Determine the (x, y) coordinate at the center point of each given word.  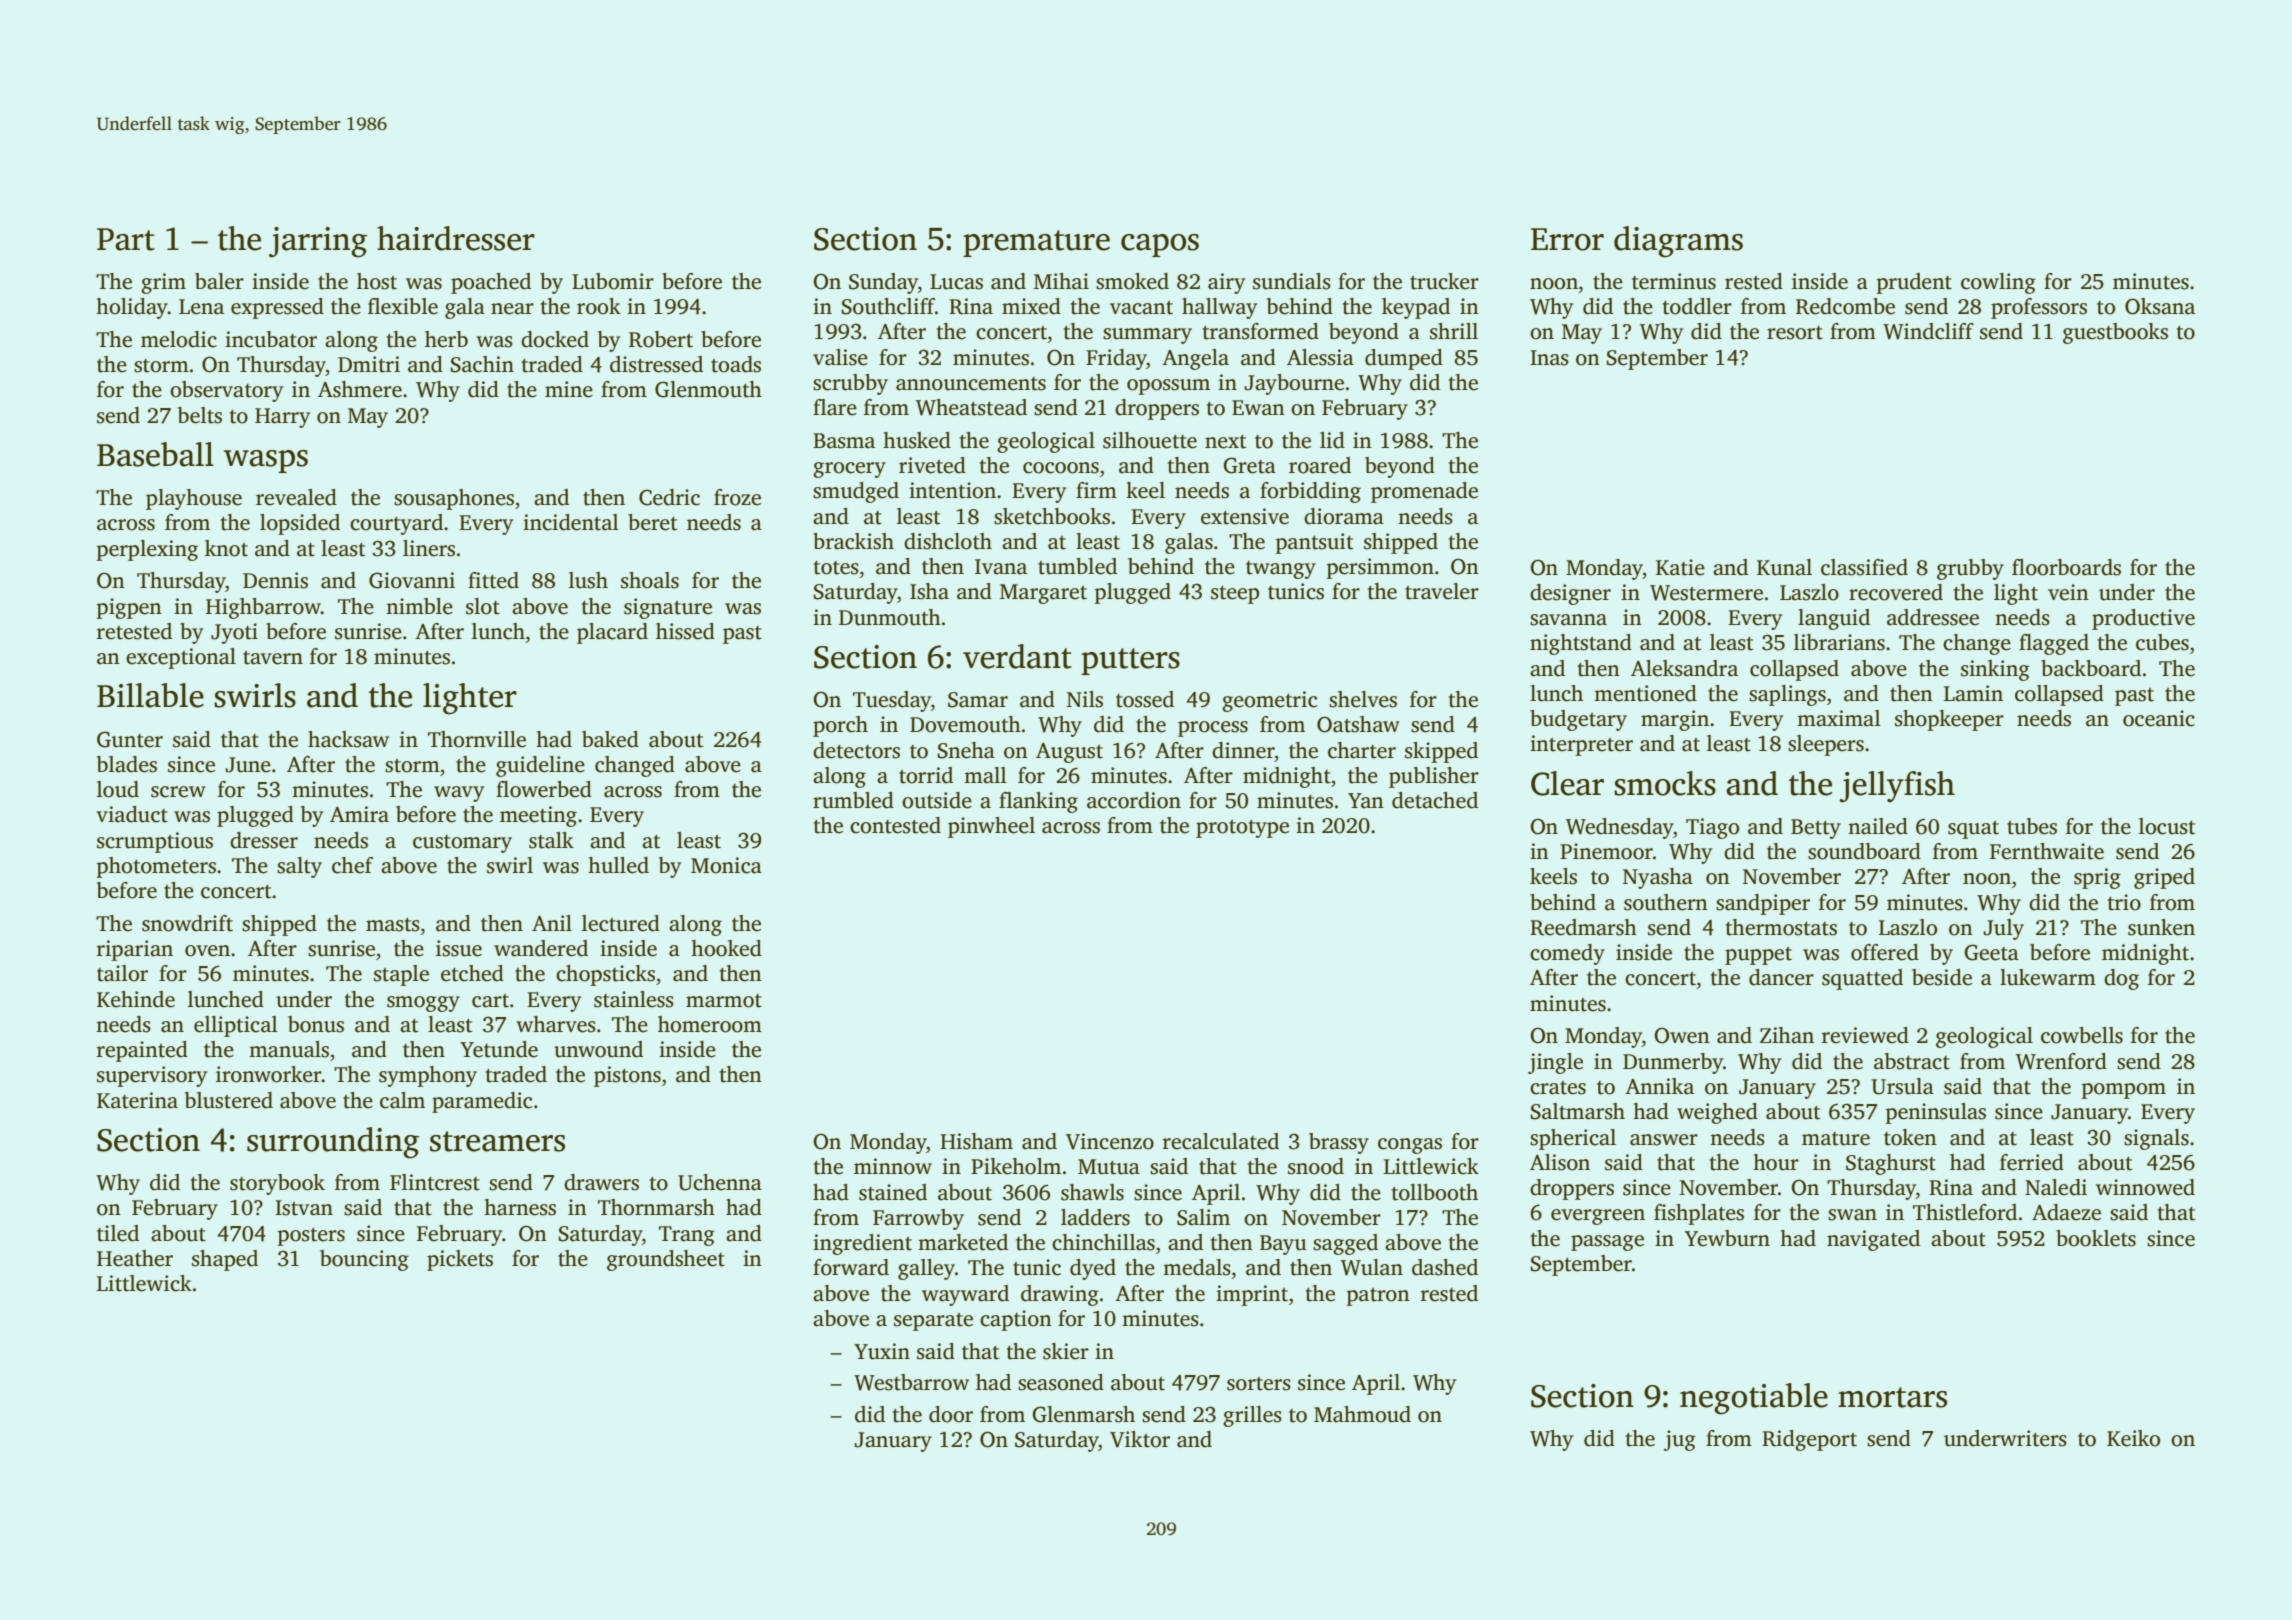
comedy (1567, 954)
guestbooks (2115, 333)
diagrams (1678, 242)
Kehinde (136, 999)
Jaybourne (1294, 384)
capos (1160, 245)
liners (429, 548)
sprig (2097, 878)
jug (1680, 1440)
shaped (225, 1260)
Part (126, 239)
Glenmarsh (1083, 1414)
